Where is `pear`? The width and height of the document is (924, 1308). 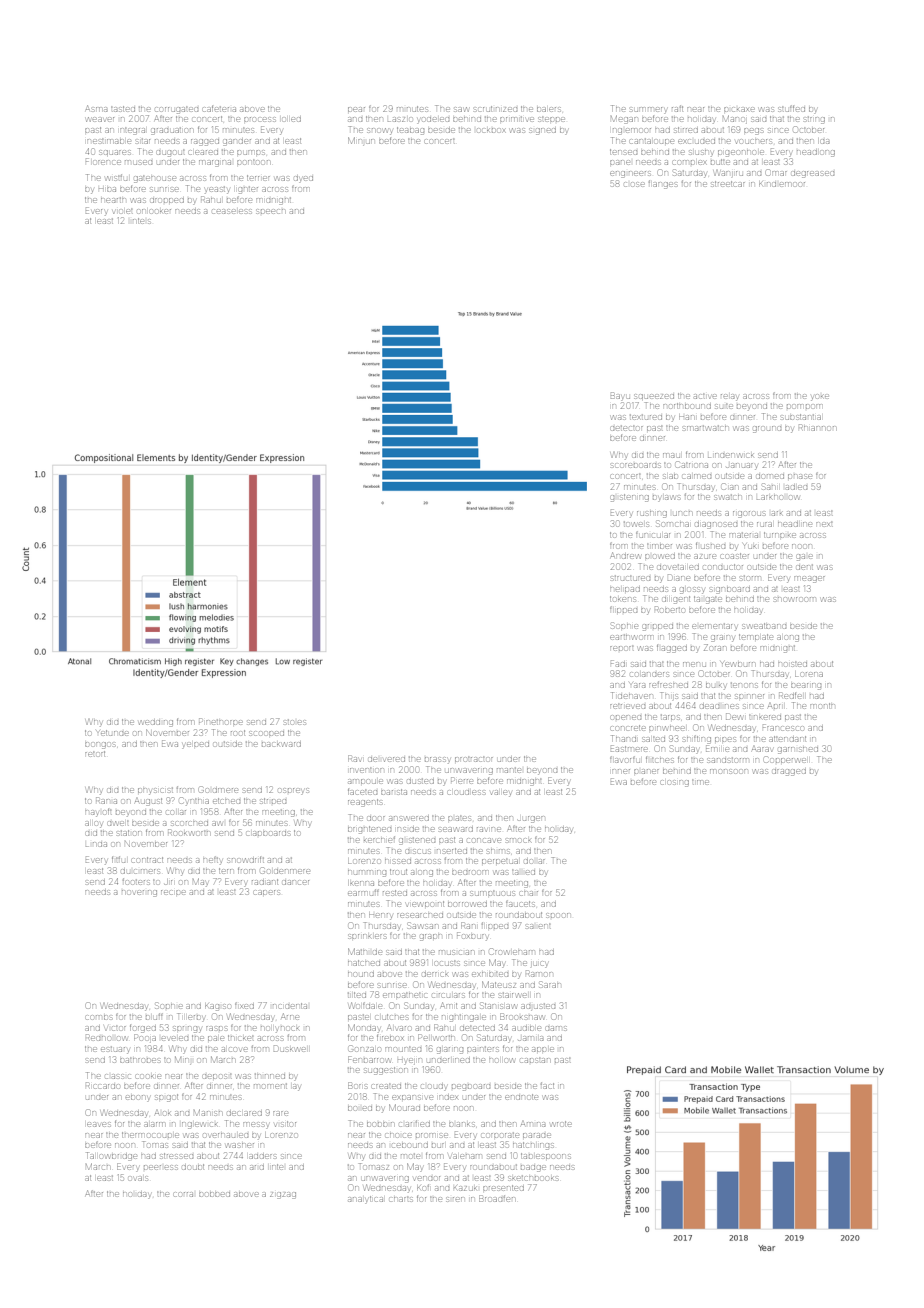
pear is located at coordinates (356, 109).
